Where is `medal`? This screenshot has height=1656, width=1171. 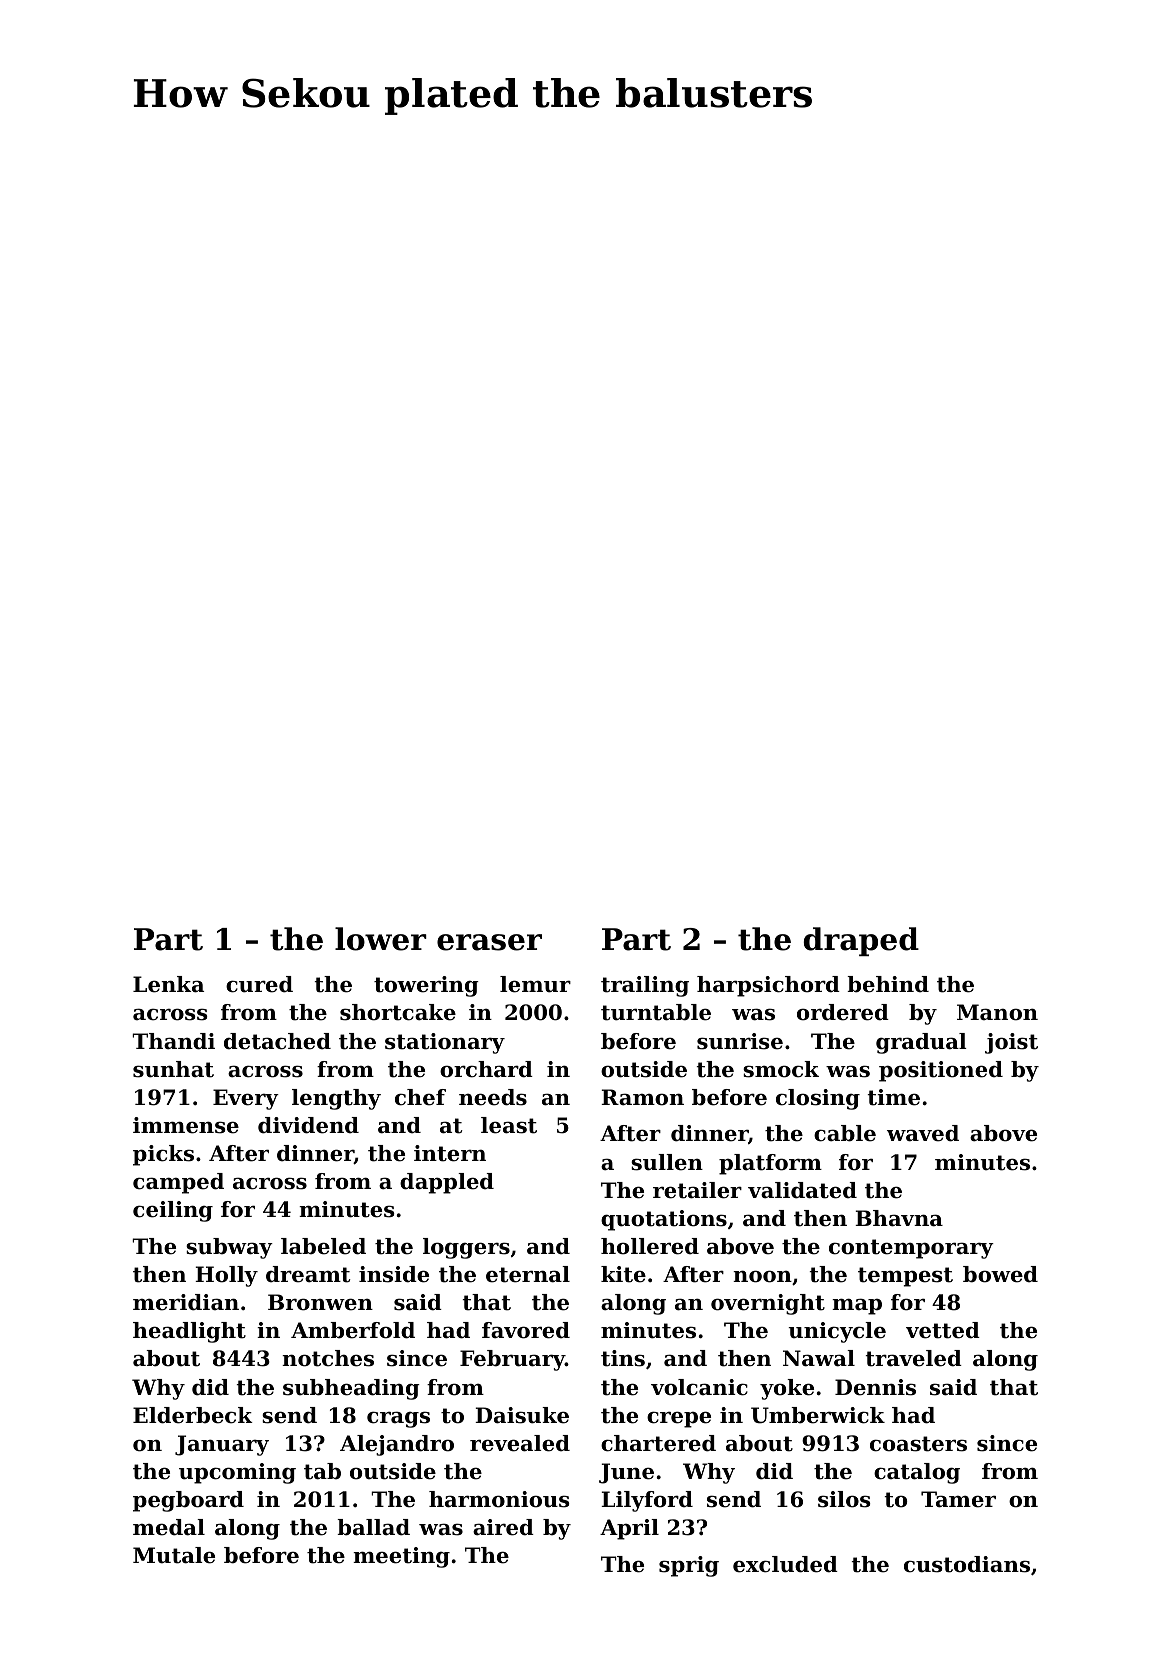
medal is located at coordinates (169, 1527).
